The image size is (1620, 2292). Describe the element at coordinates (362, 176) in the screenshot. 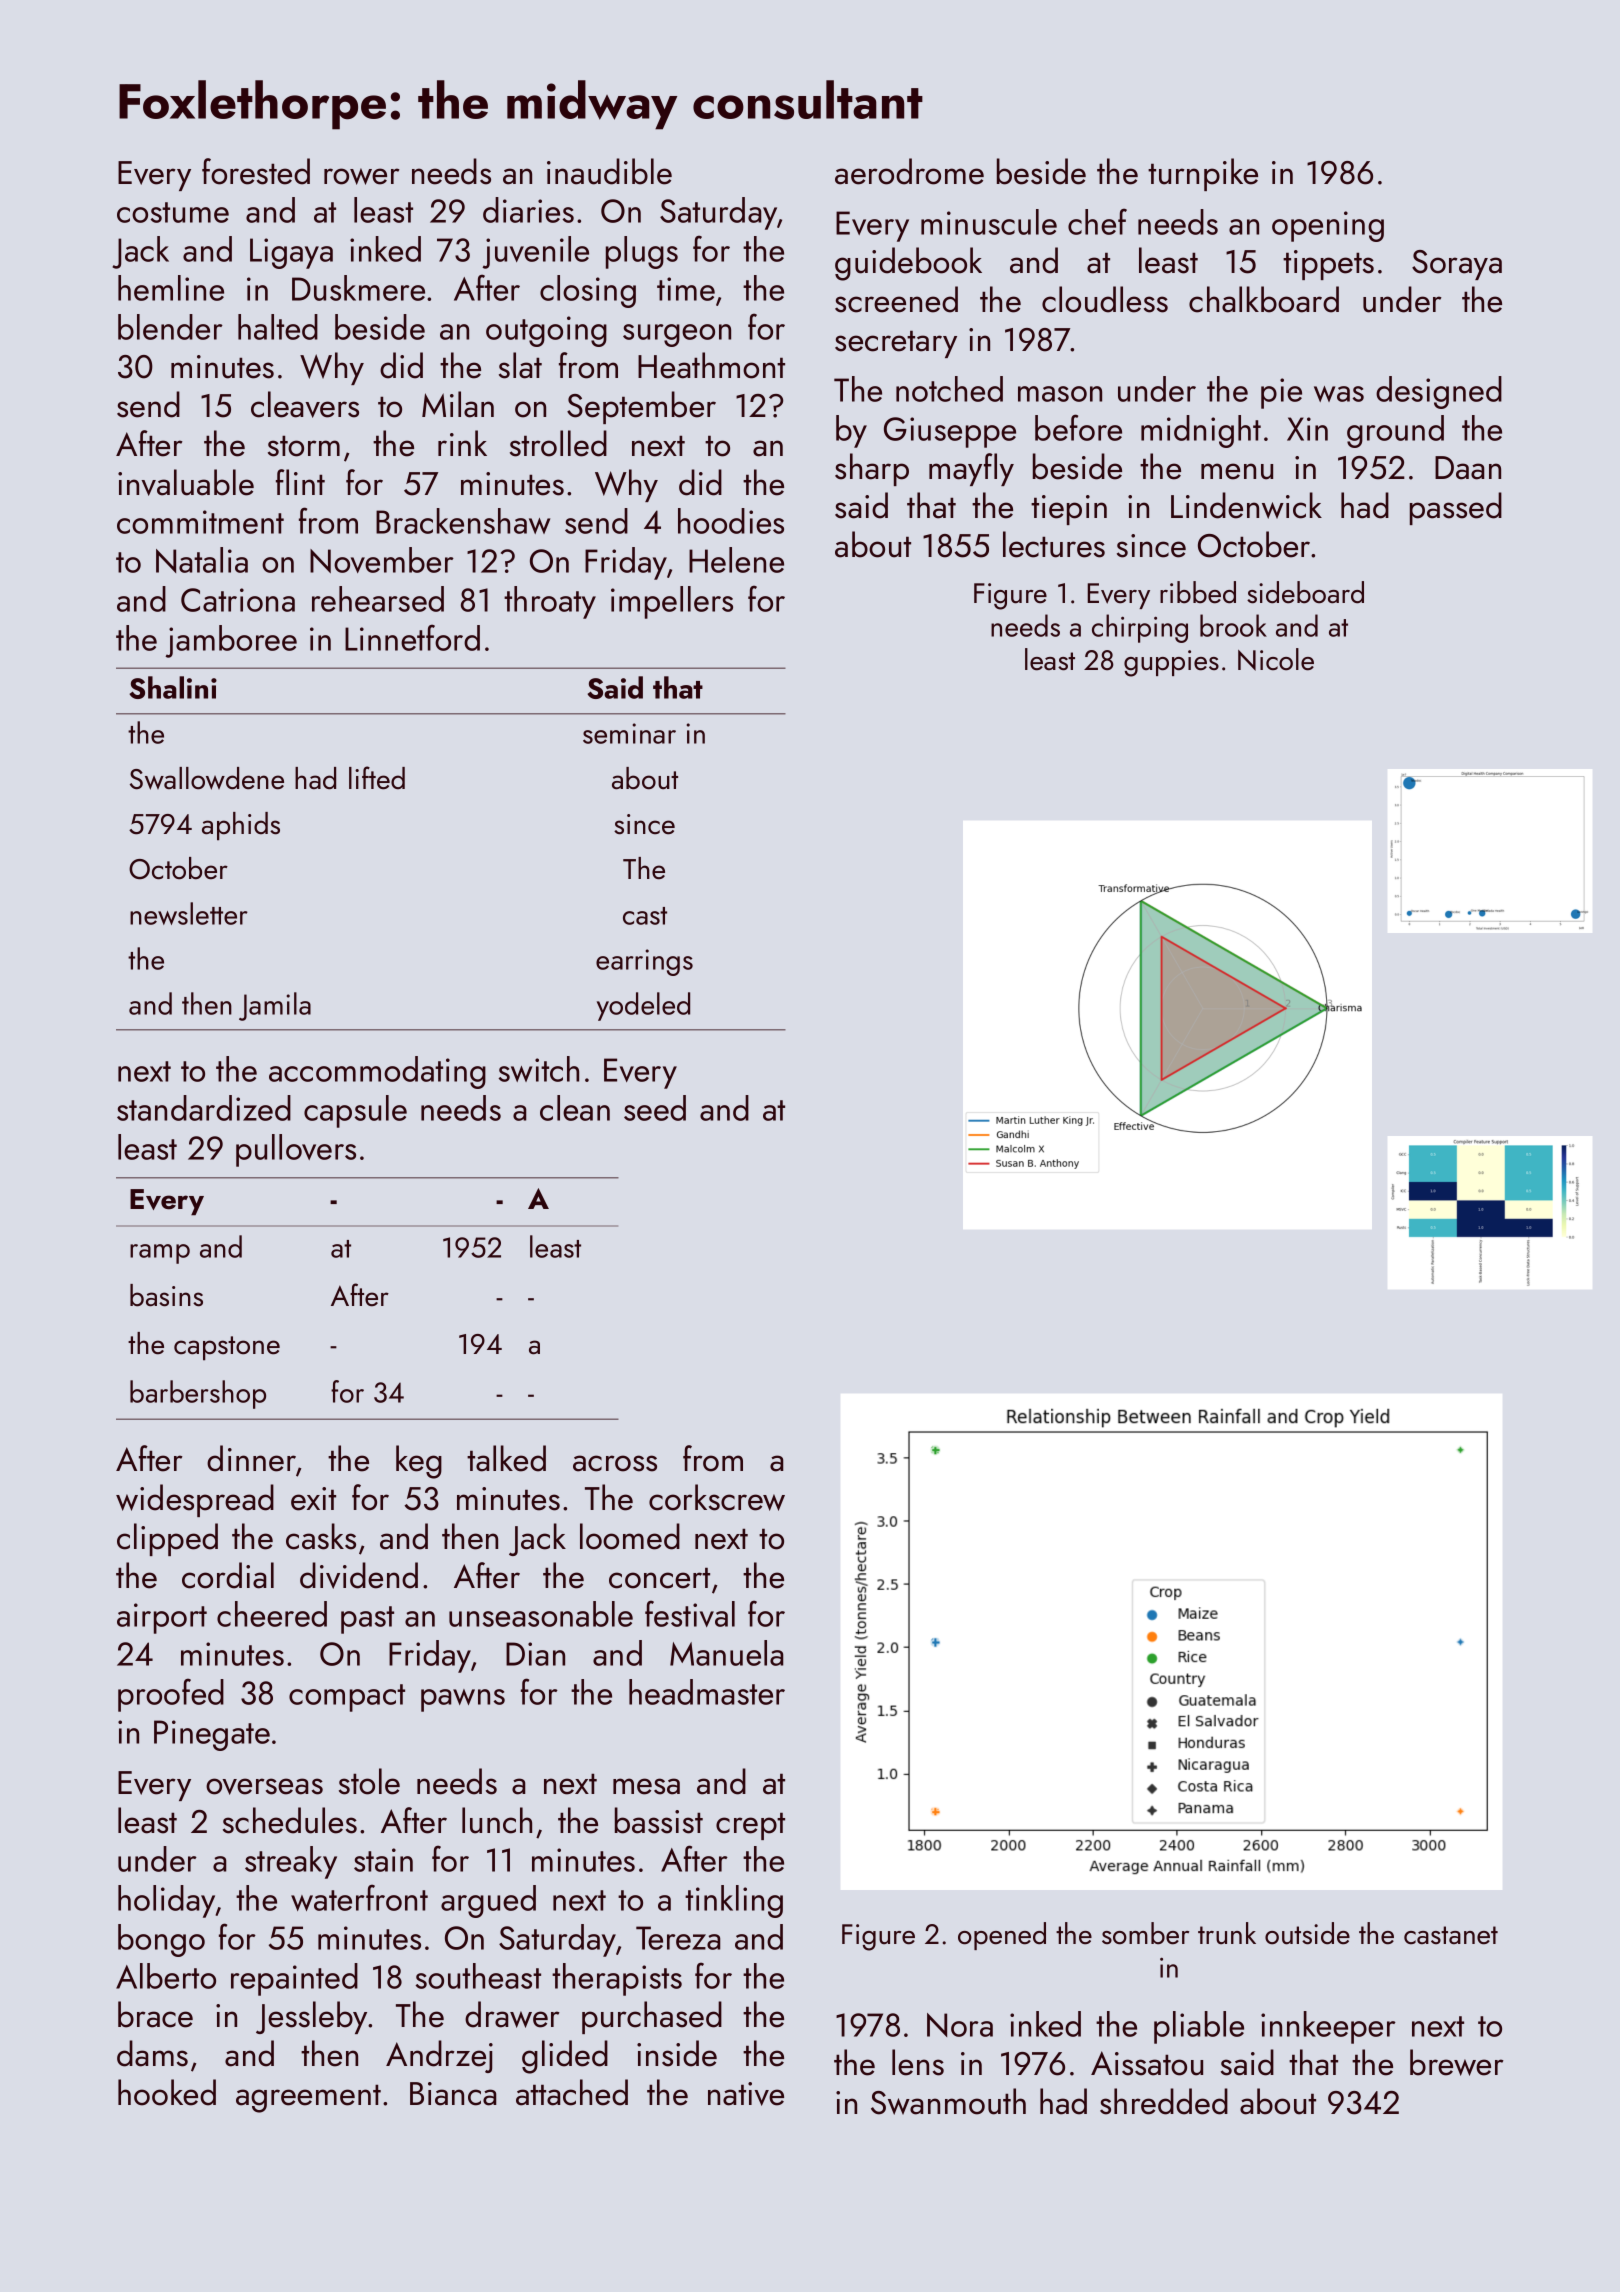

I see `rower` at that location.
